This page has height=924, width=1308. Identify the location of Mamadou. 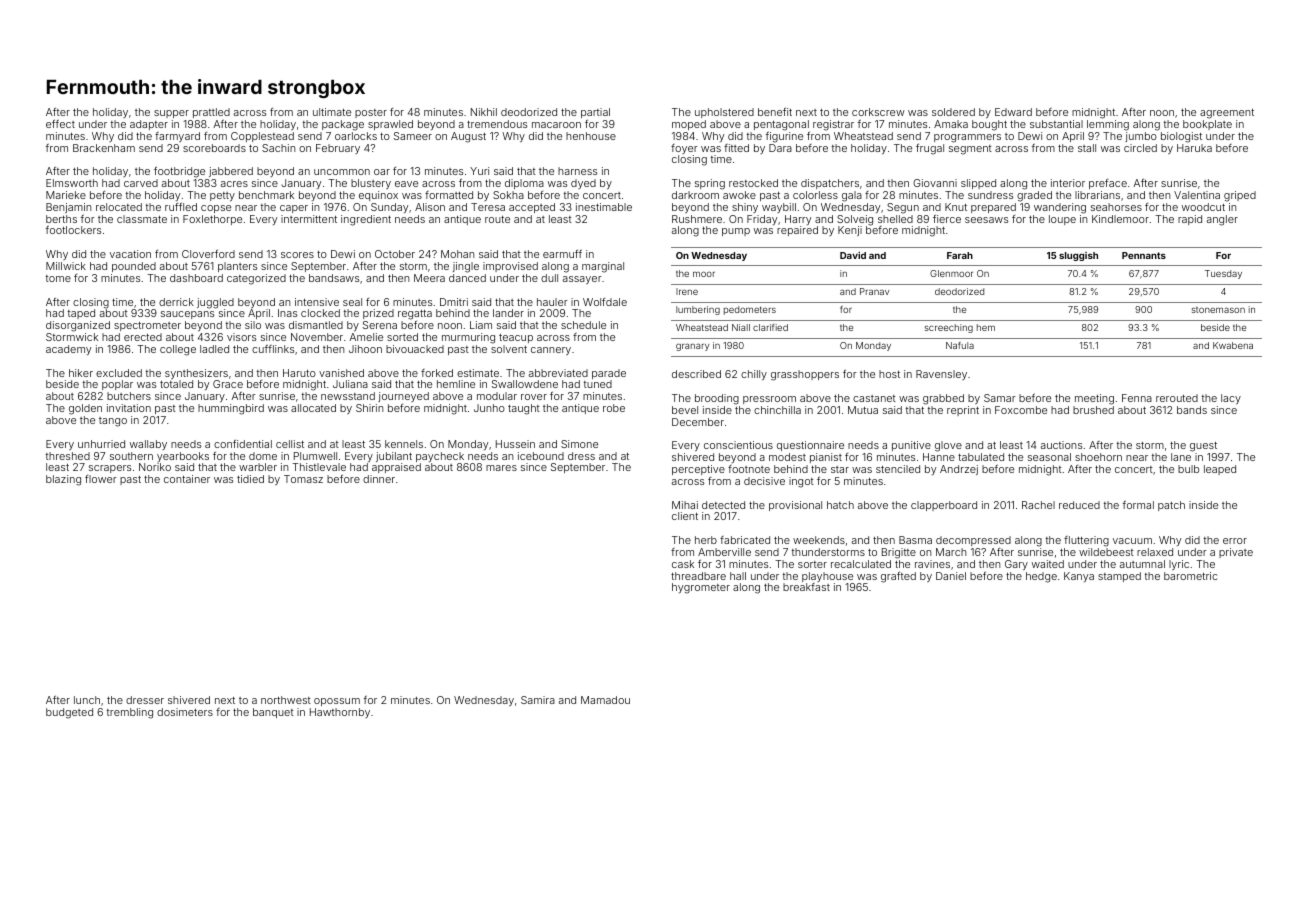
(605, 700).
